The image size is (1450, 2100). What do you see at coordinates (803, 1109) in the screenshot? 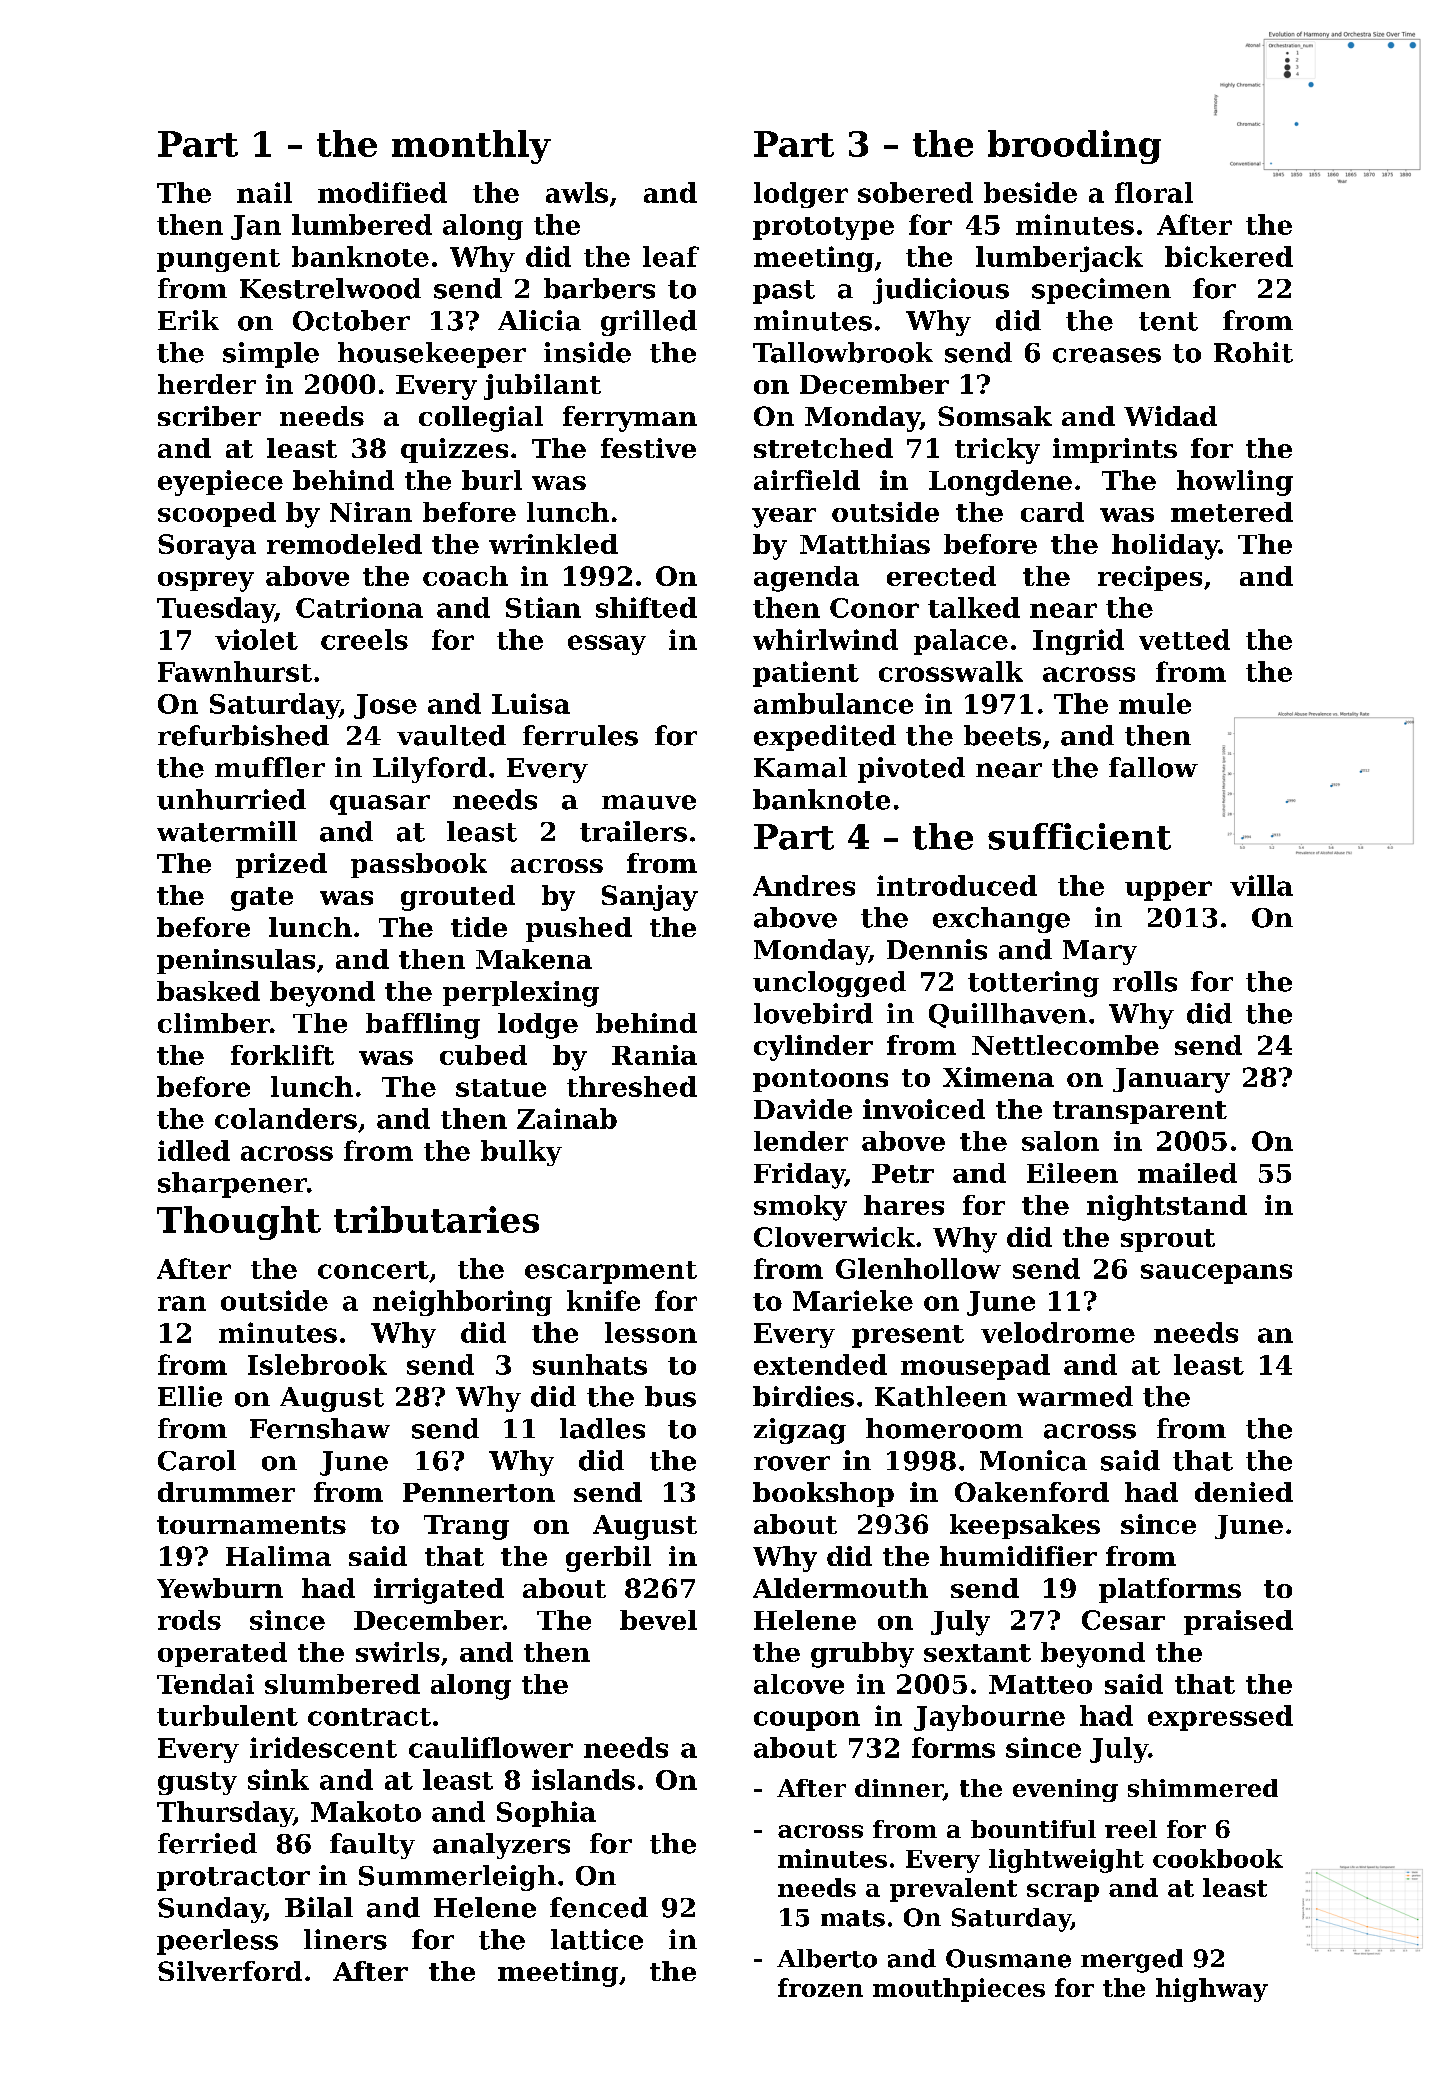
I see `Davide` at bounding box center [803, 1109].
